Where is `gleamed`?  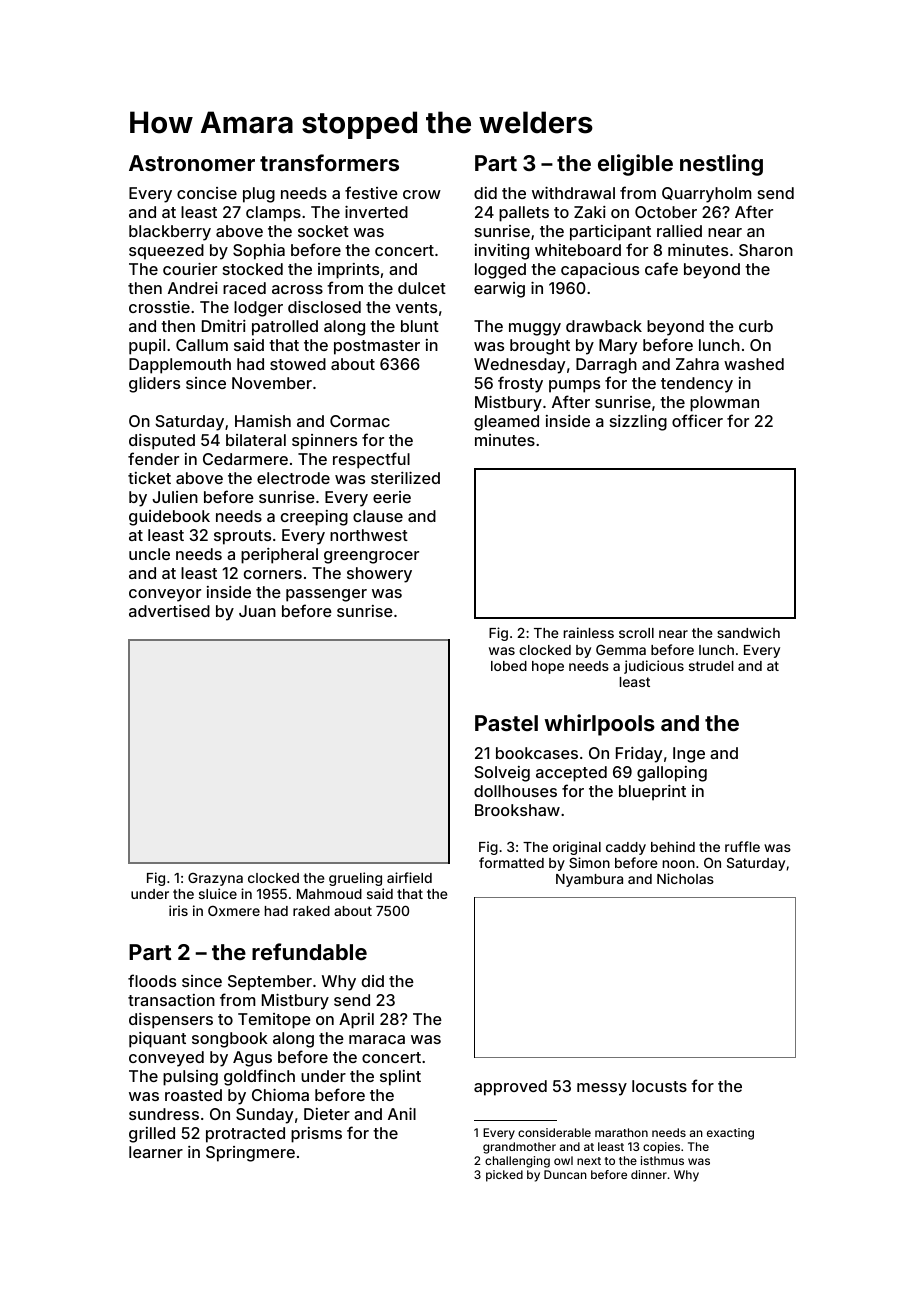
gleamed is located at coordinates (506, 423).
